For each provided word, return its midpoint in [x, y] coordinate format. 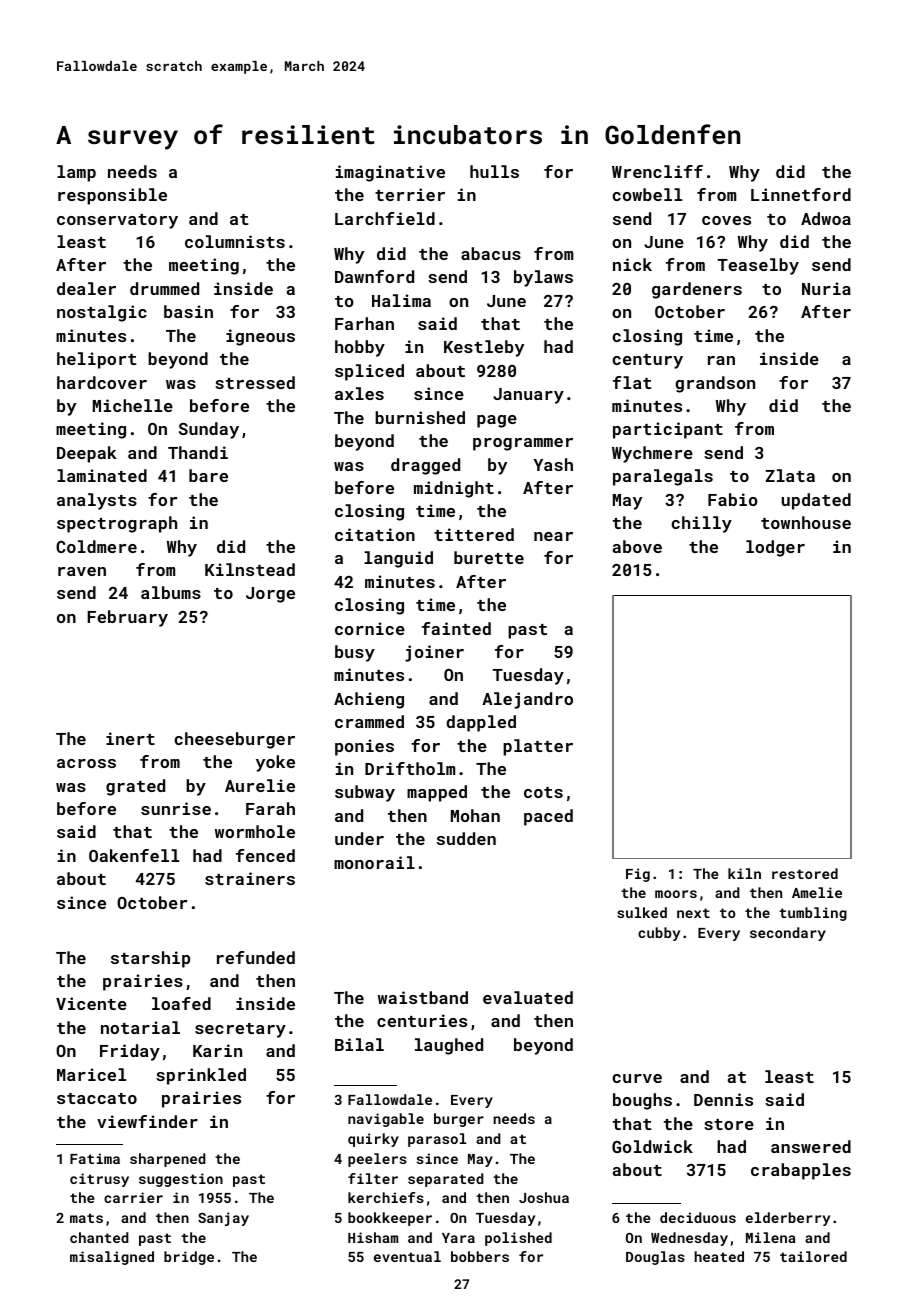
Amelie [817, 892]
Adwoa [826, 218]
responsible [112, 196]
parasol [437, 1140]
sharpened [168, 1160]
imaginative [390, 173]
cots [543, 792]
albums [171, 592]
